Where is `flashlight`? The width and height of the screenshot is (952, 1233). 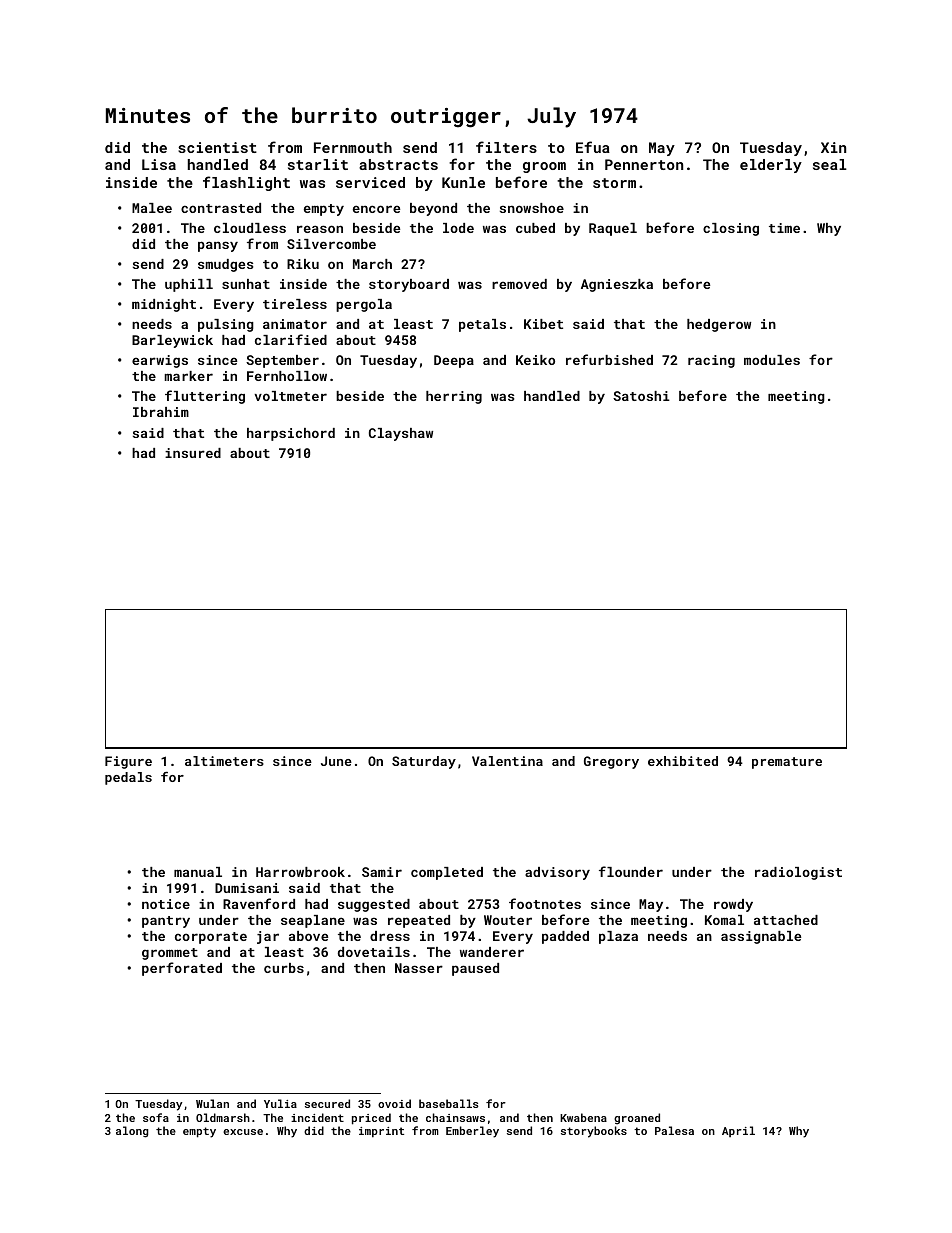 flashlight is located at coordinates (246, 183).
